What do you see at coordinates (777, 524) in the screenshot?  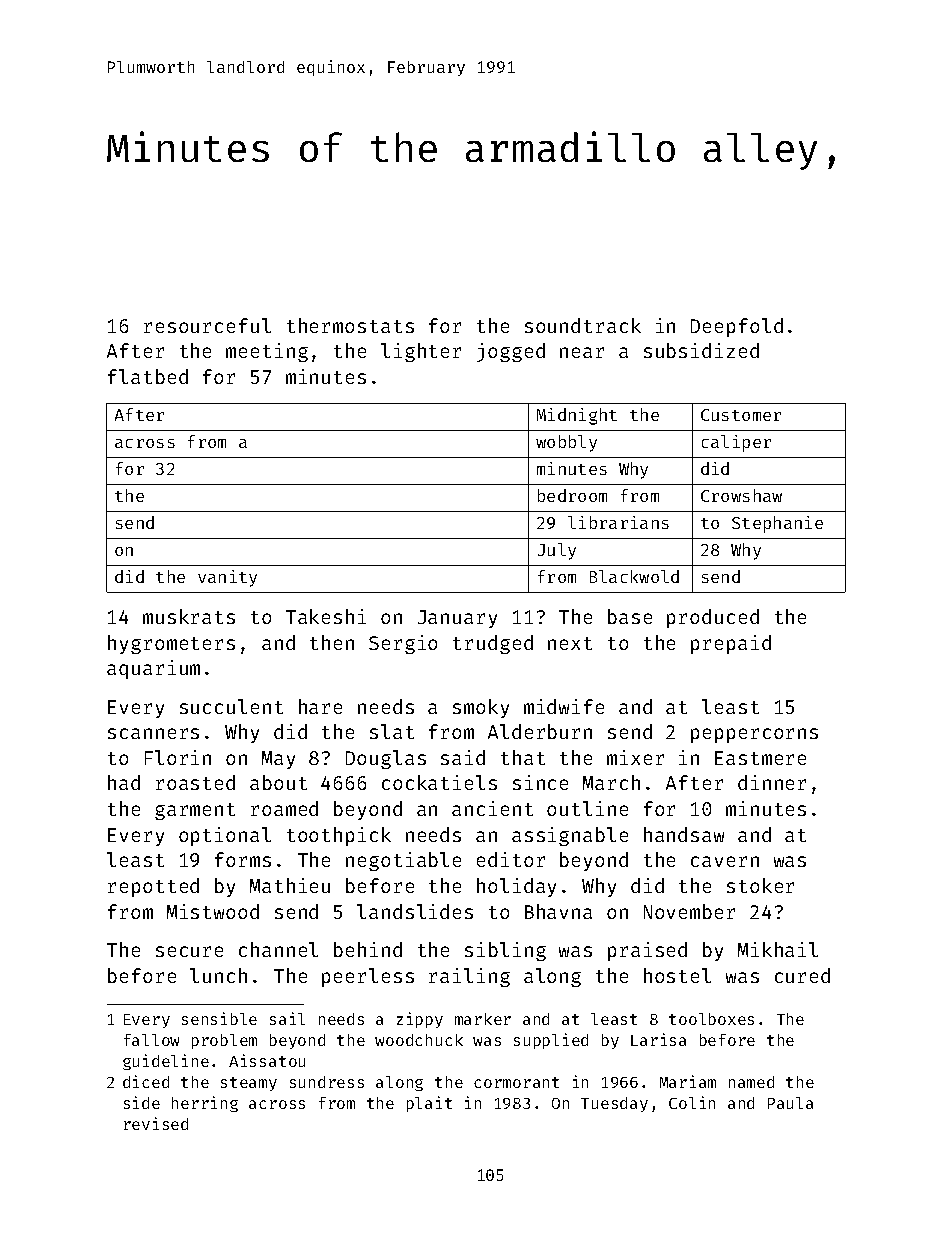 I see `Stephanie` at bounding box center [777, 524].
